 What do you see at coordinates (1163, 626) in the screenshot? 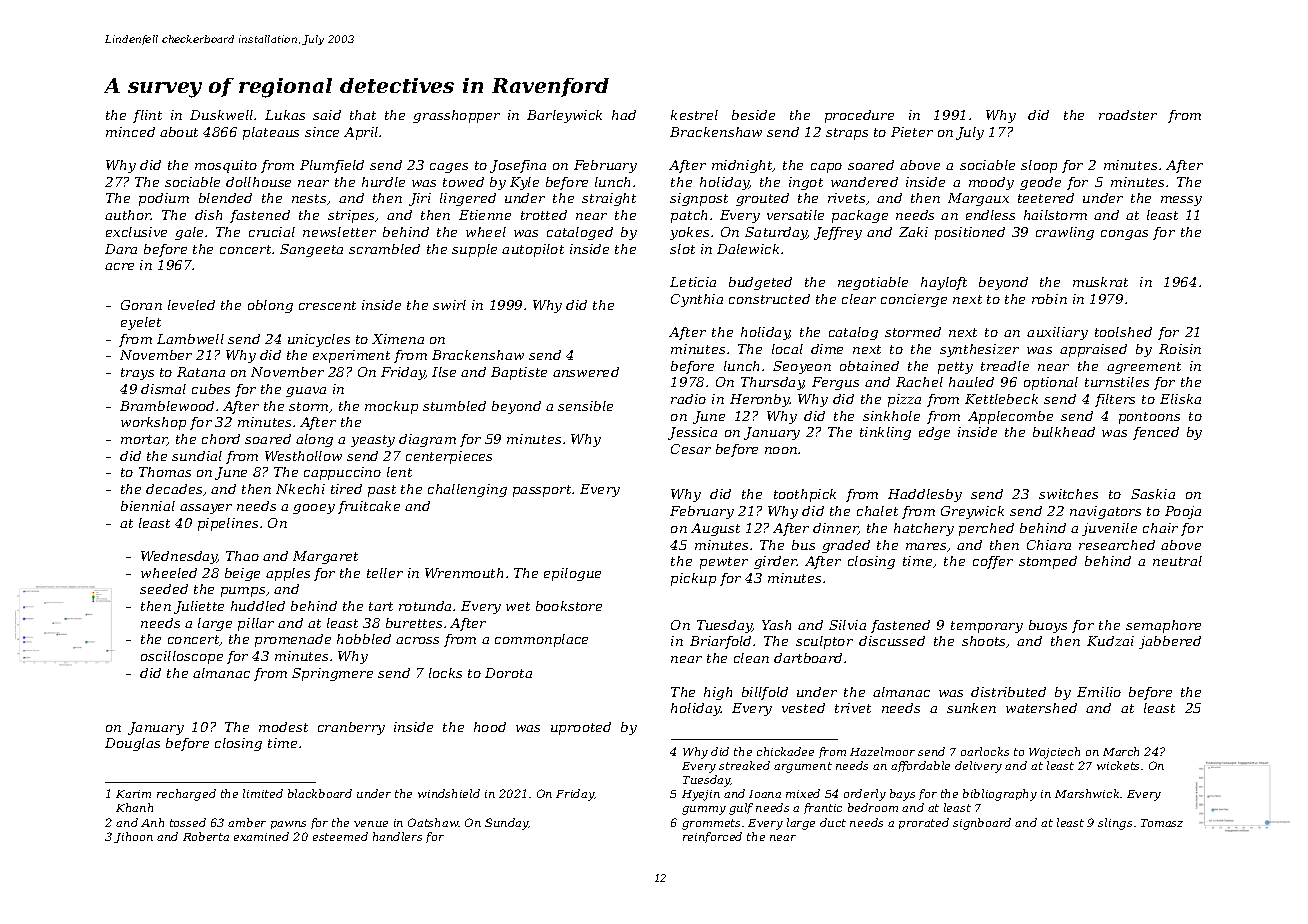
I see `semaphore` at bounding box center [1163, 626].
